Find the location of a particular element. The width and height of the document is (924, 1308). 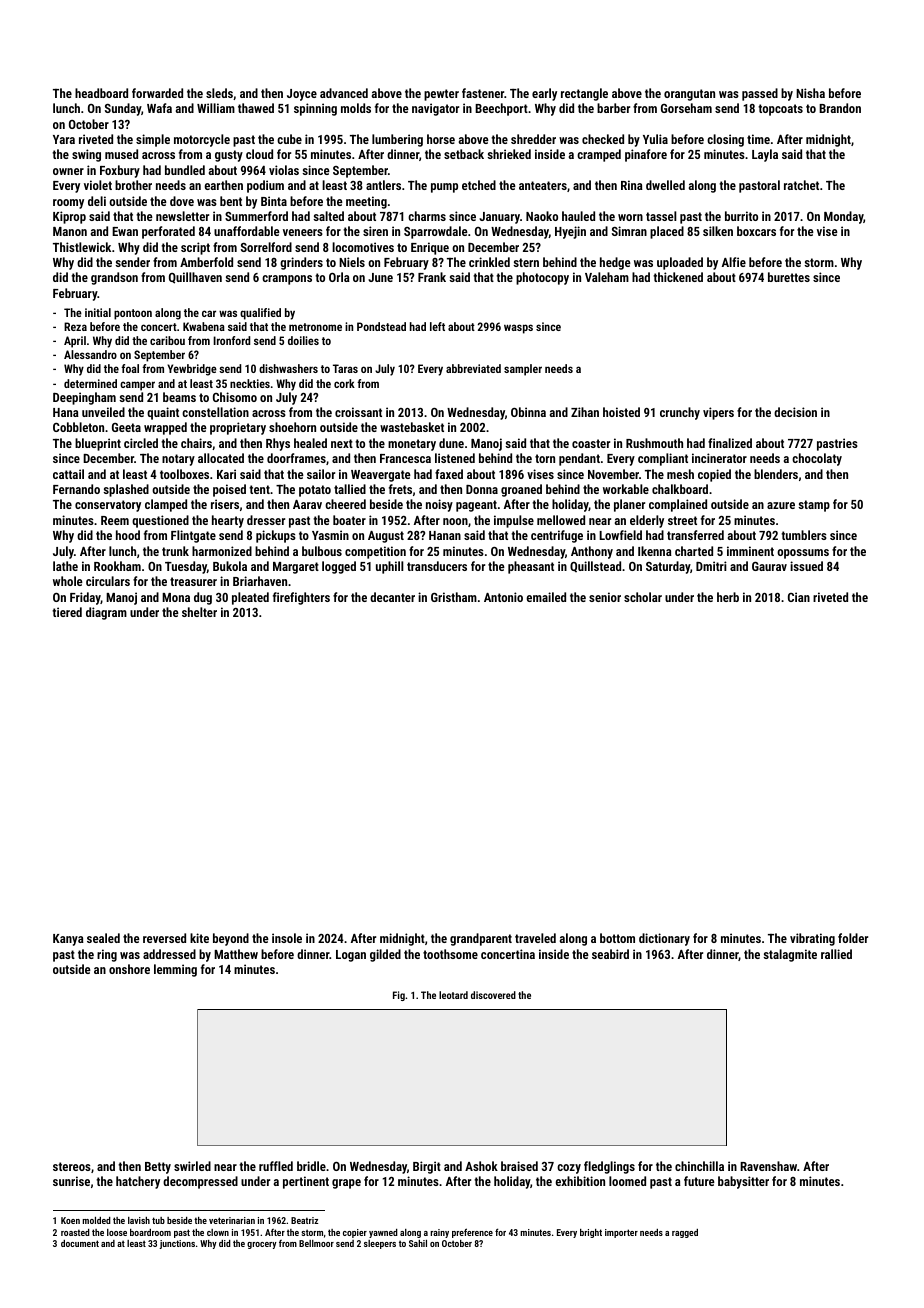

January is located at coordinates (499, 218).
